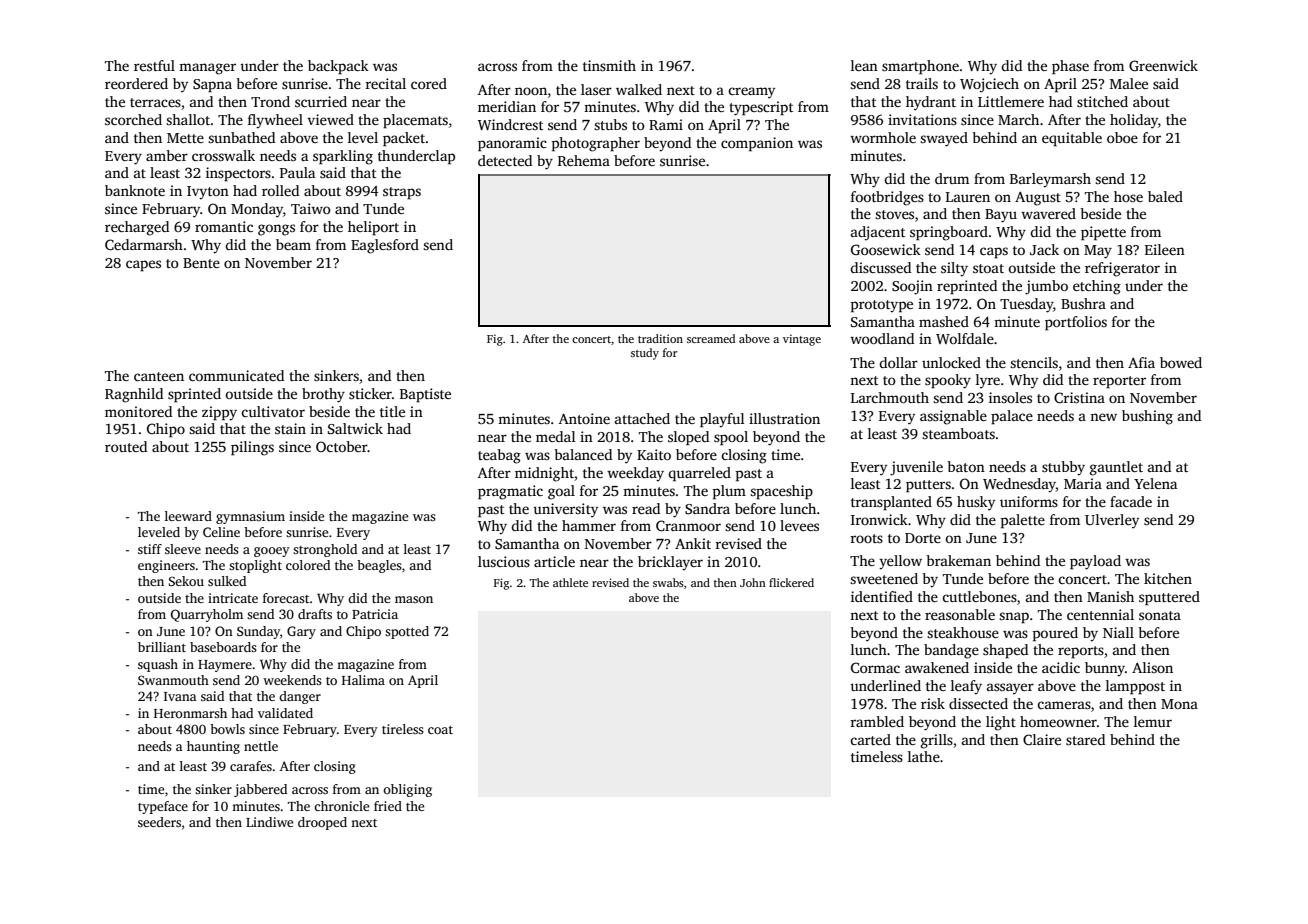 This screenshot has height=924, width=1308. What do you see at coordinates (1181, 362) in the screenshot?
I see `bowed` at bounding box center [1181, 362].
